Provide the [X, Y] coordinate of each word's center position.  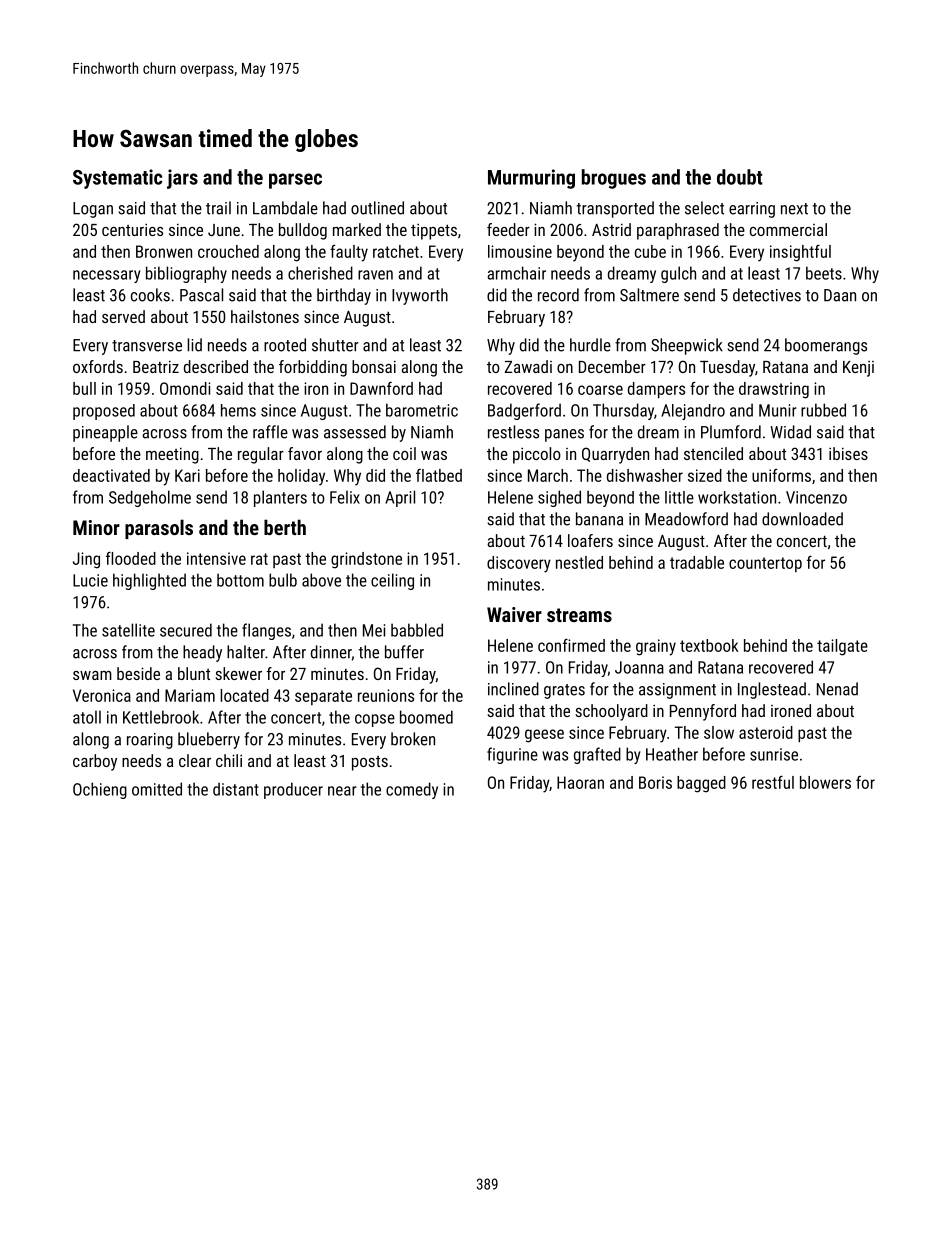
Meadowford [686, 519]
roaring [150, 741]
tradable [697, 562]
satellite [128, 630]
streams [579, 615]
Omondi [185, 388]
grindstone [366, 560]
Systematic [117, 179]
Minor [96, 527]
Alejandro [693, 412]
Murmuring [531, 179]
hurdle [590, 345]
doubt [740, 177]
